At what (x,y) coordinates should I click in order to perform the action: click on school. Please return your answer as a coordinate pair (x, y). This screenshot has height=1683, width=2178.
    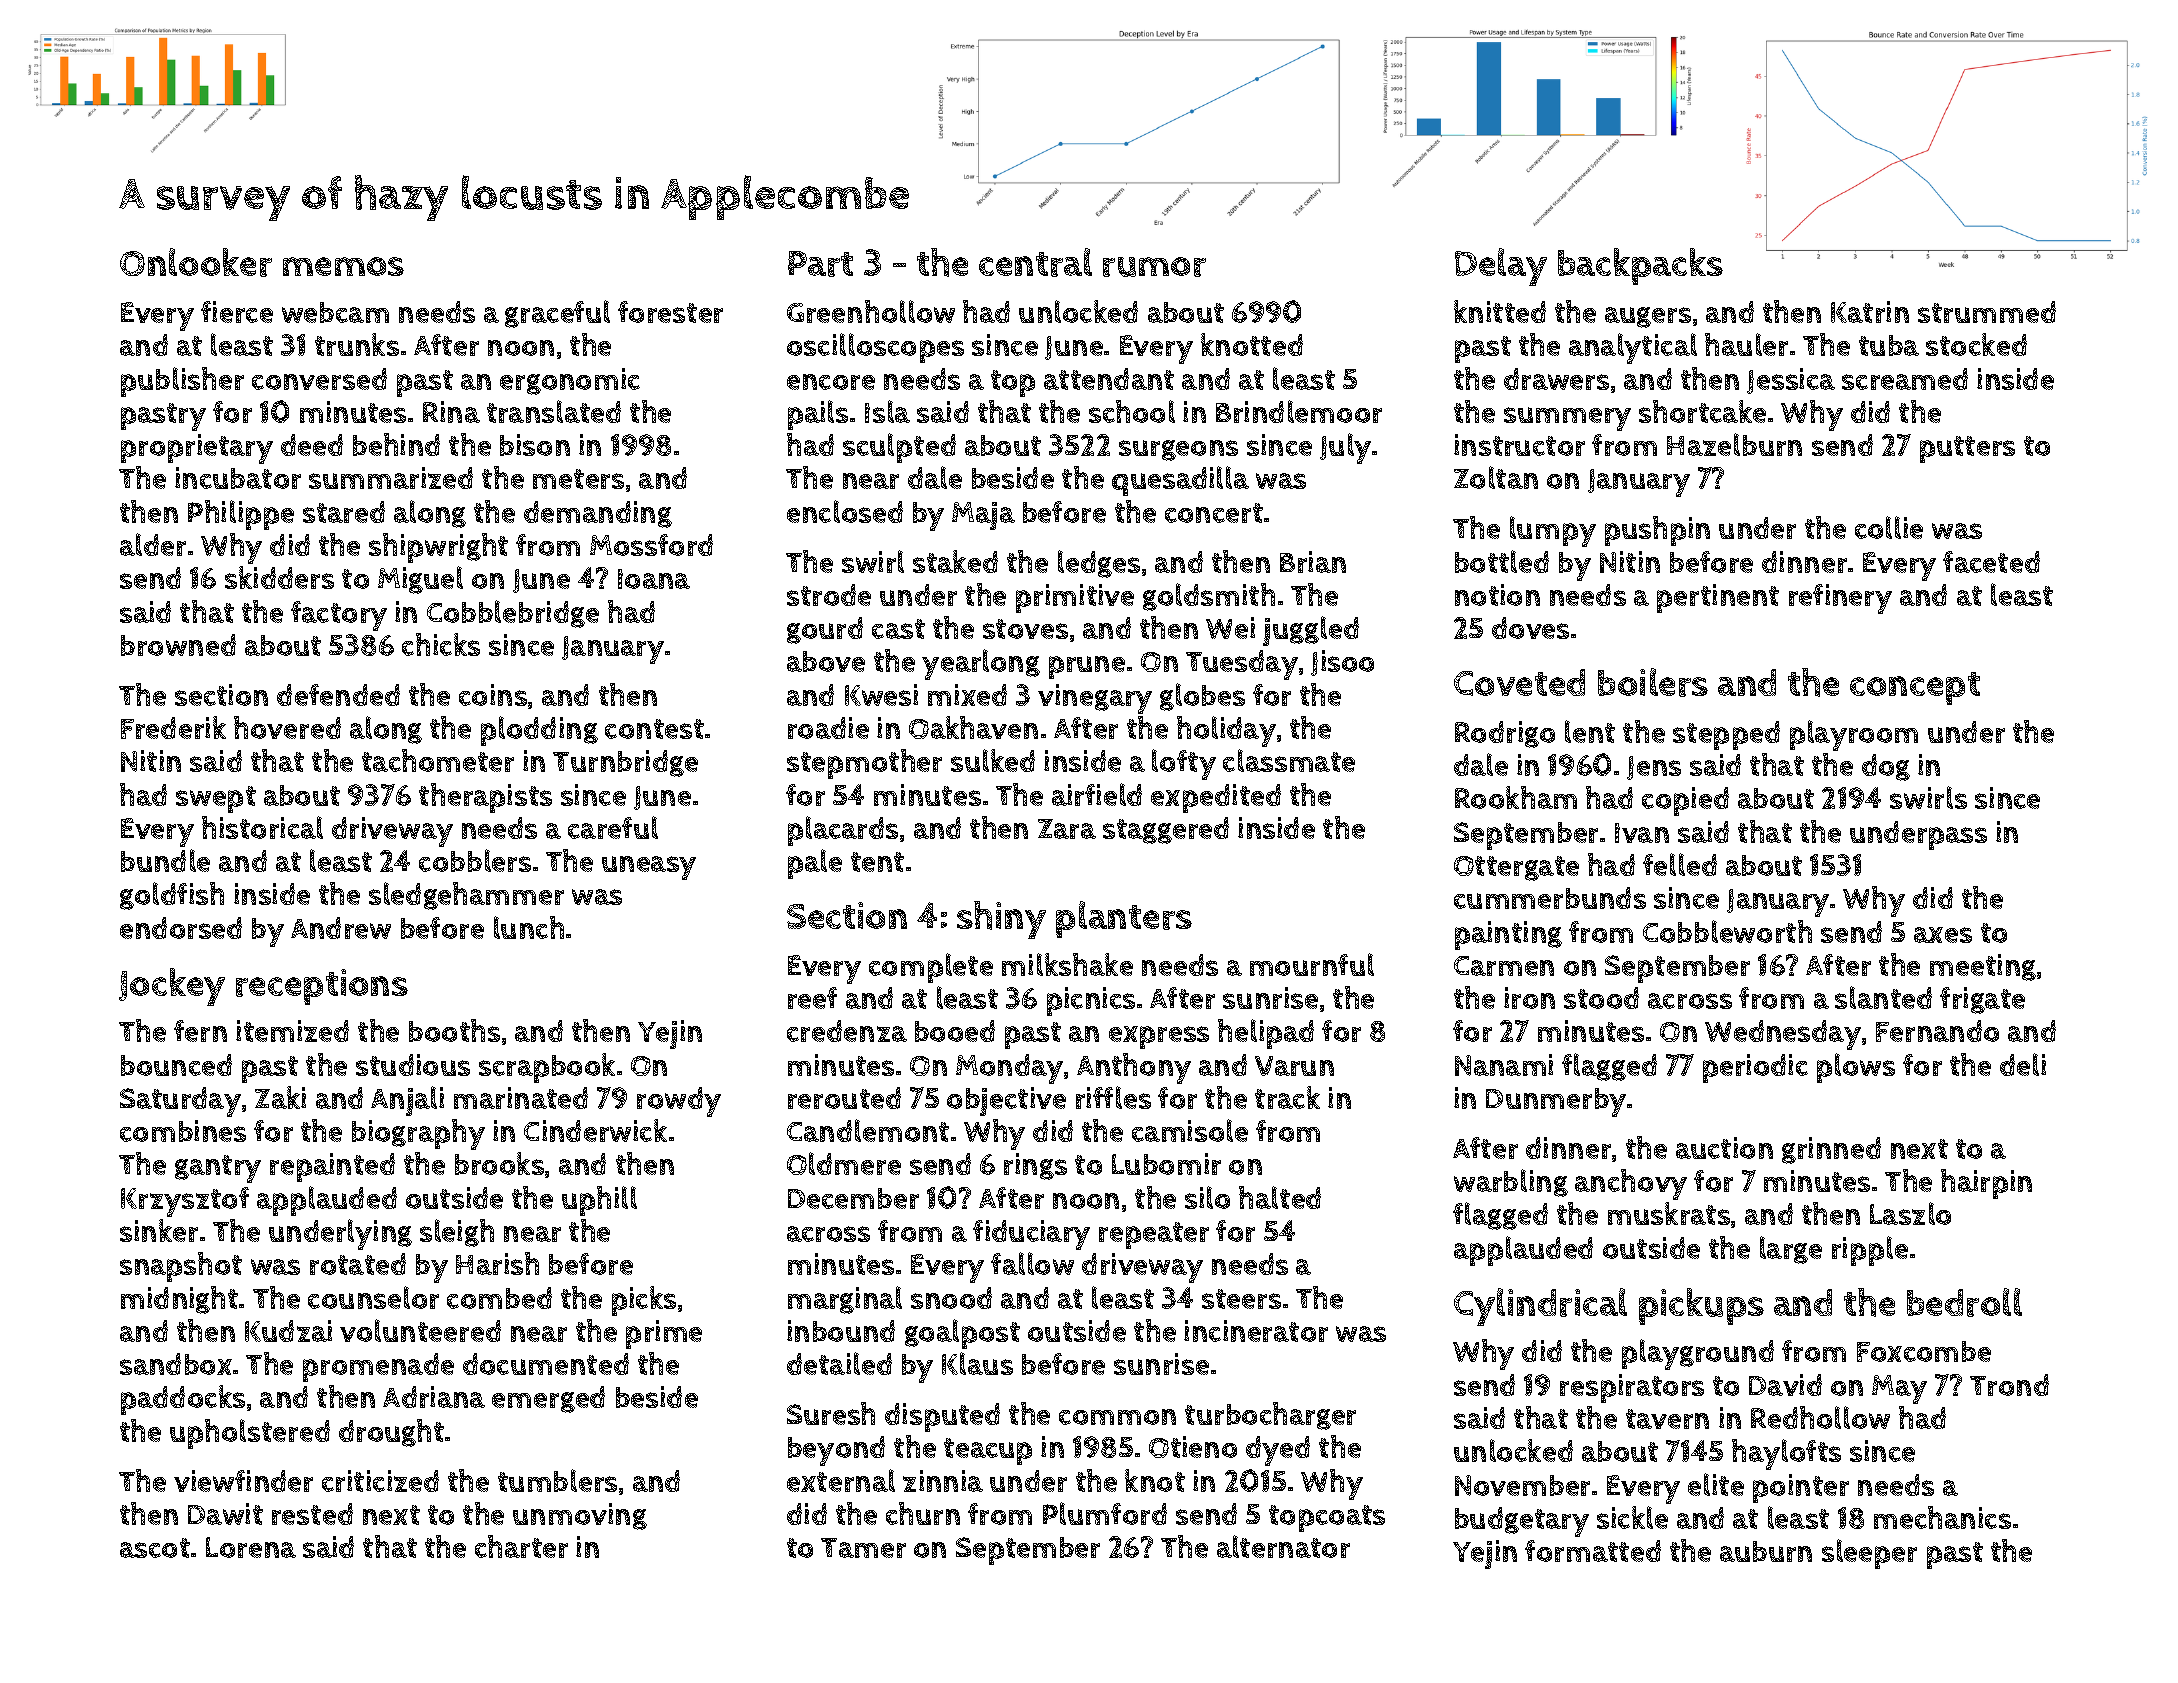
    Looking at the image, I should click on (1132, 411).
